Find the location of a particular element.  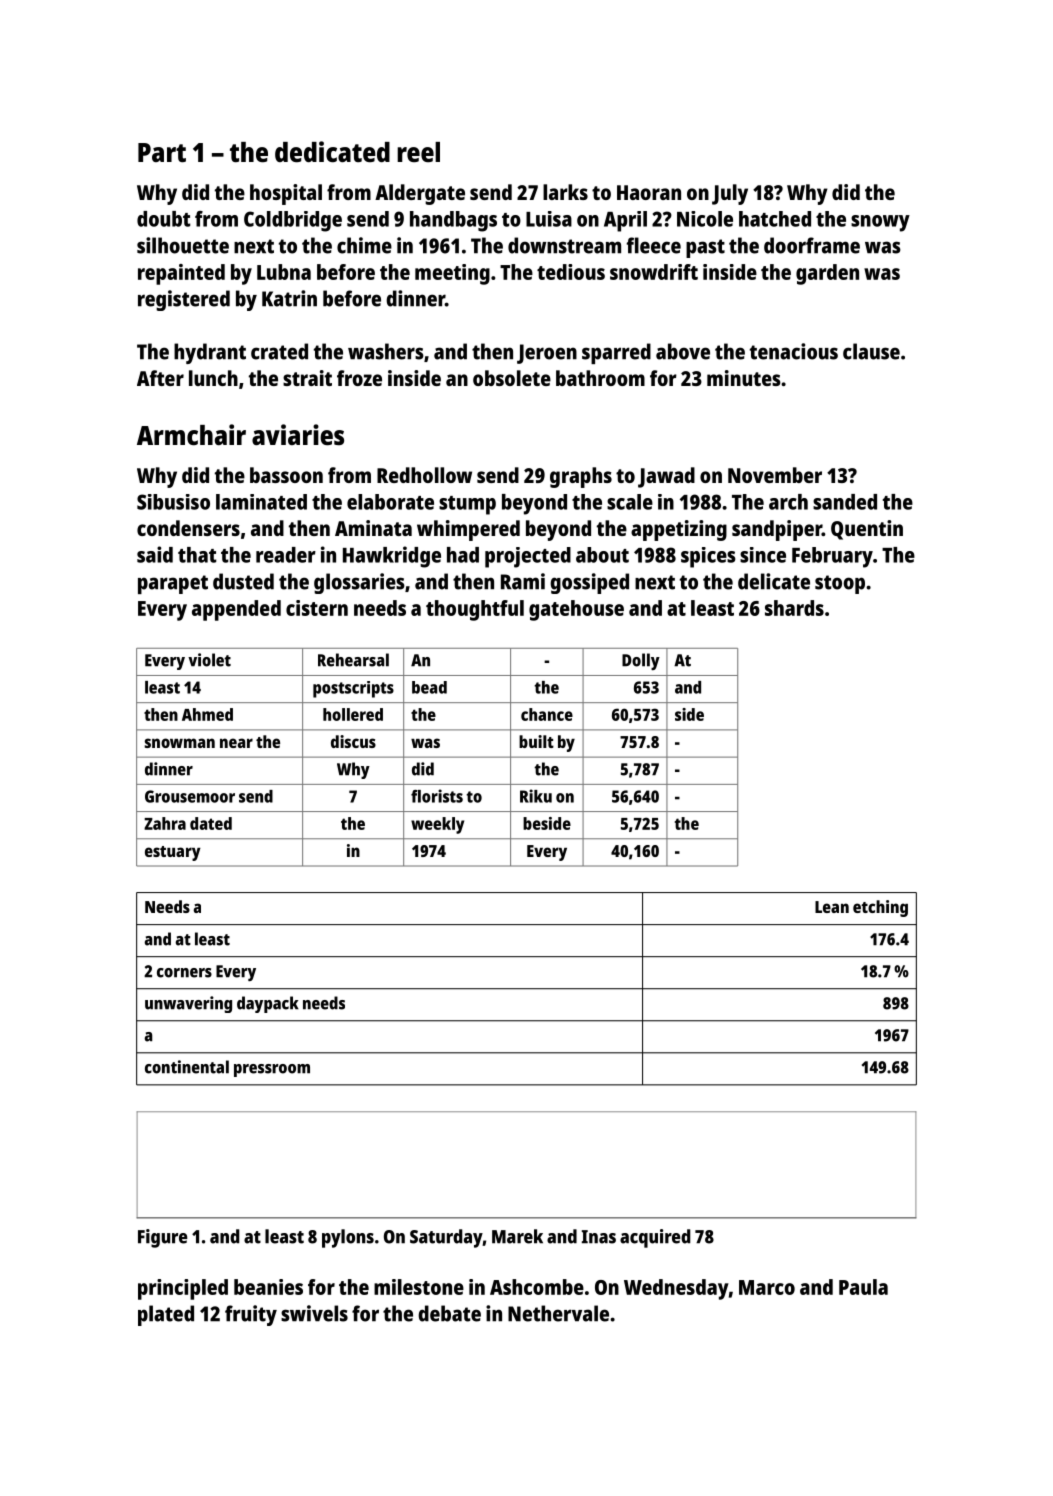

Rehearsal is located at coordinates (353, 660).
